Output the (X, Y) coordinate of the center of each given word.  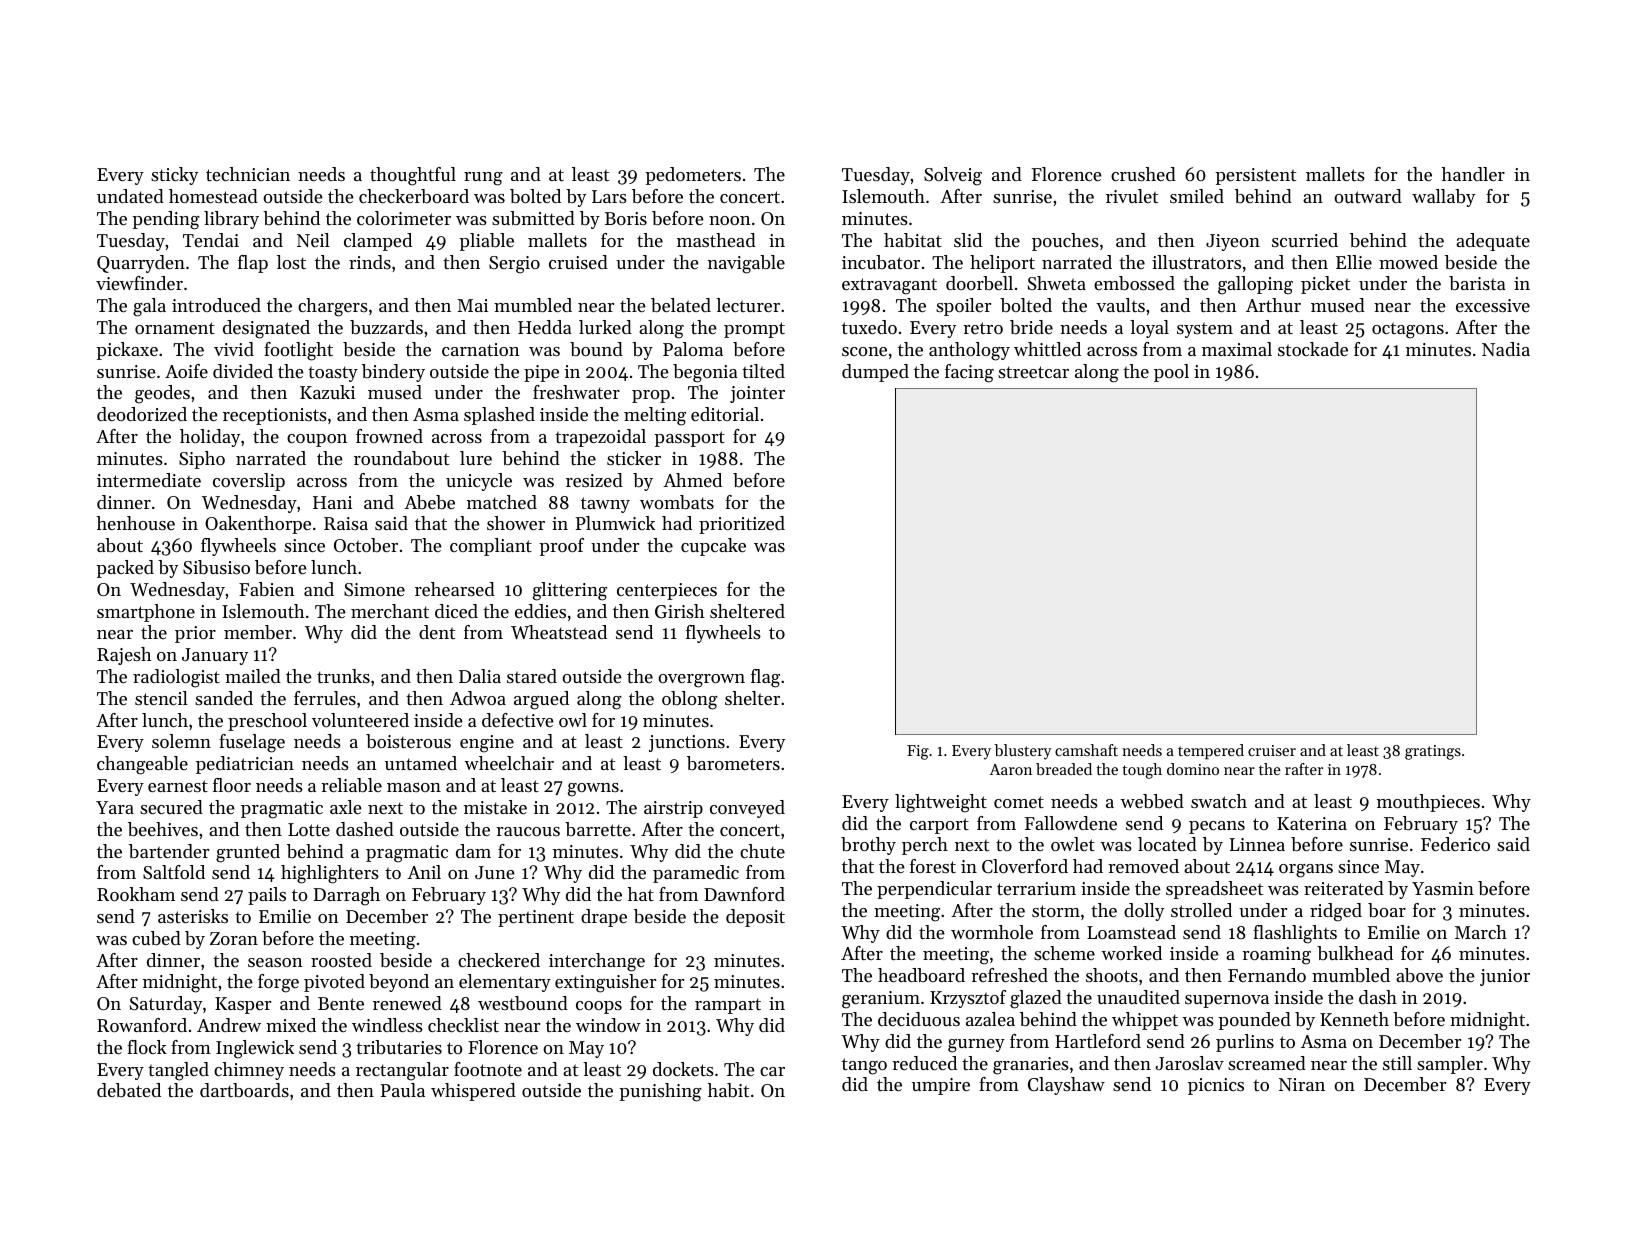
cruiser (1272, 750)
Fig (918, 752)
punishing (660, 1092)
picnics (1216, 1086)
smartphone (146, 613)
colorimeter (404, 218)
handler (1473, 174)
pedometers (693, 176)
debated (129, 1090)
